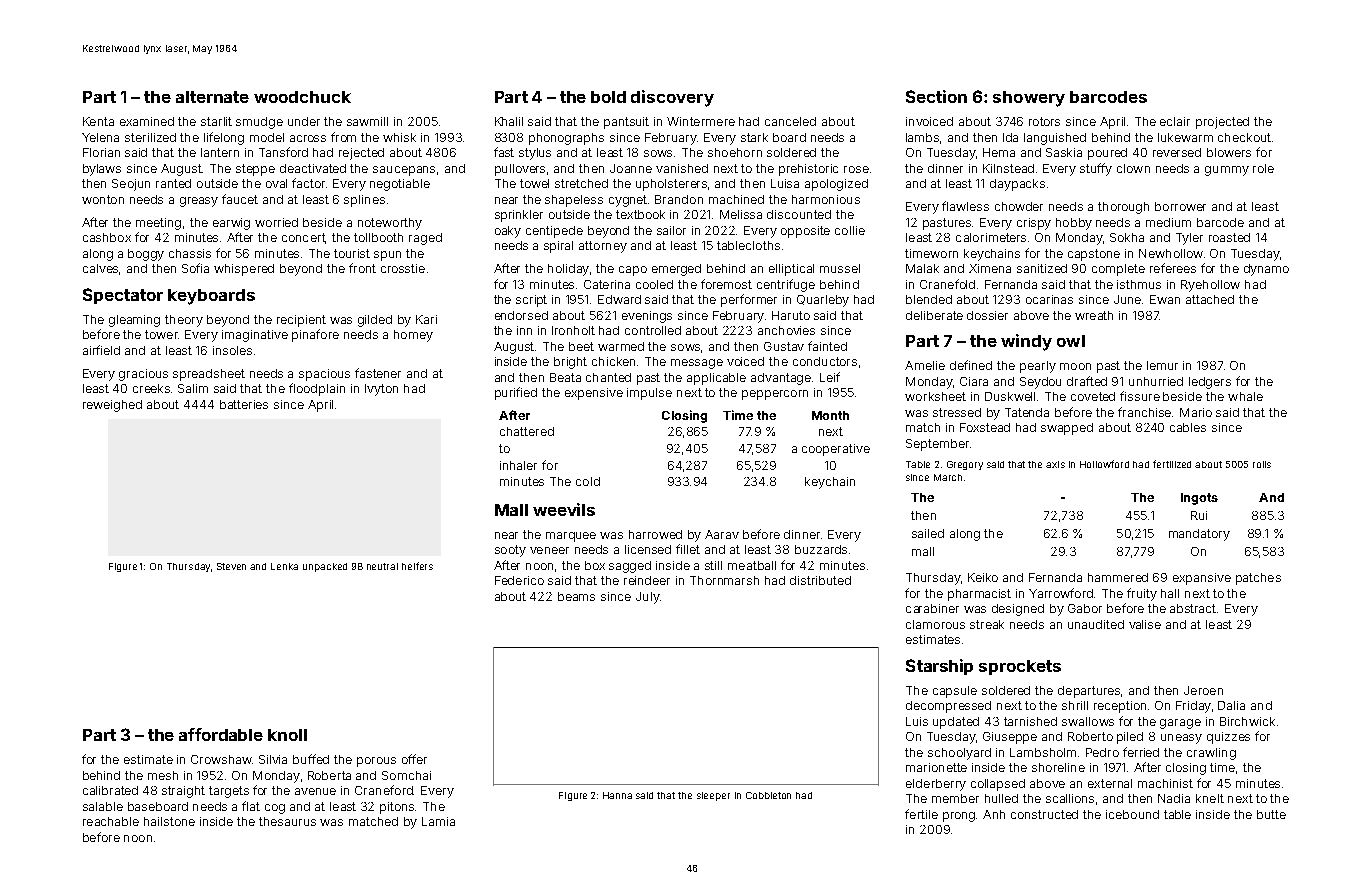  Describe the element at coordinates (1029, 99) in the screenshot. I see `showery` at that location.
